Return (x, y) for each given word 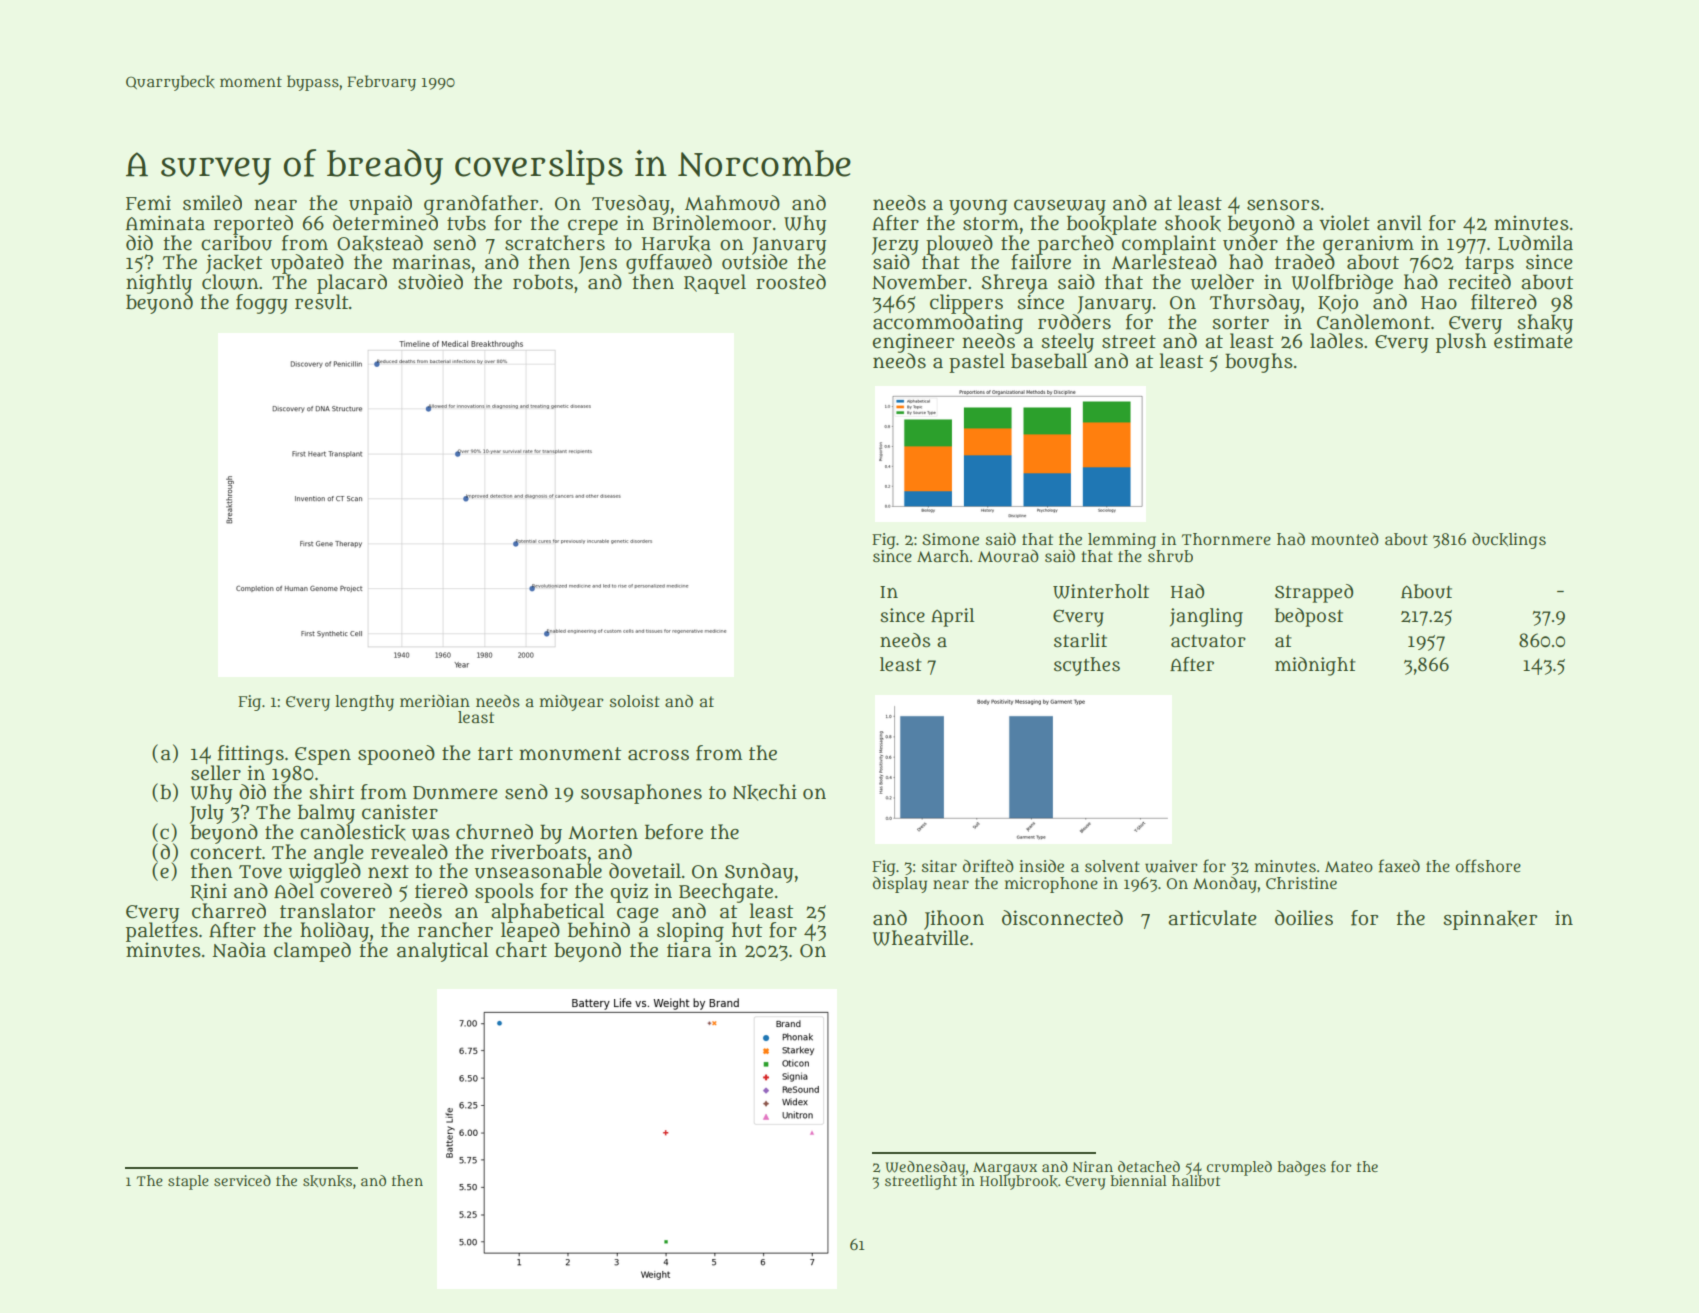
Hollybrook (1019, 1182)
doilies (1304, 918)
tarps (1489, 265)
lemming (1122, 541)
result (321, 302)
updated (307, 264)
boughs (1259, 363)
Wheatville (921, 938)
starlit (1080, 640)
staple (188, 1182)
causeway (1060, 207)
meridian (435, 700)
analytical (442, 952)
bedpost (1309, 617)
